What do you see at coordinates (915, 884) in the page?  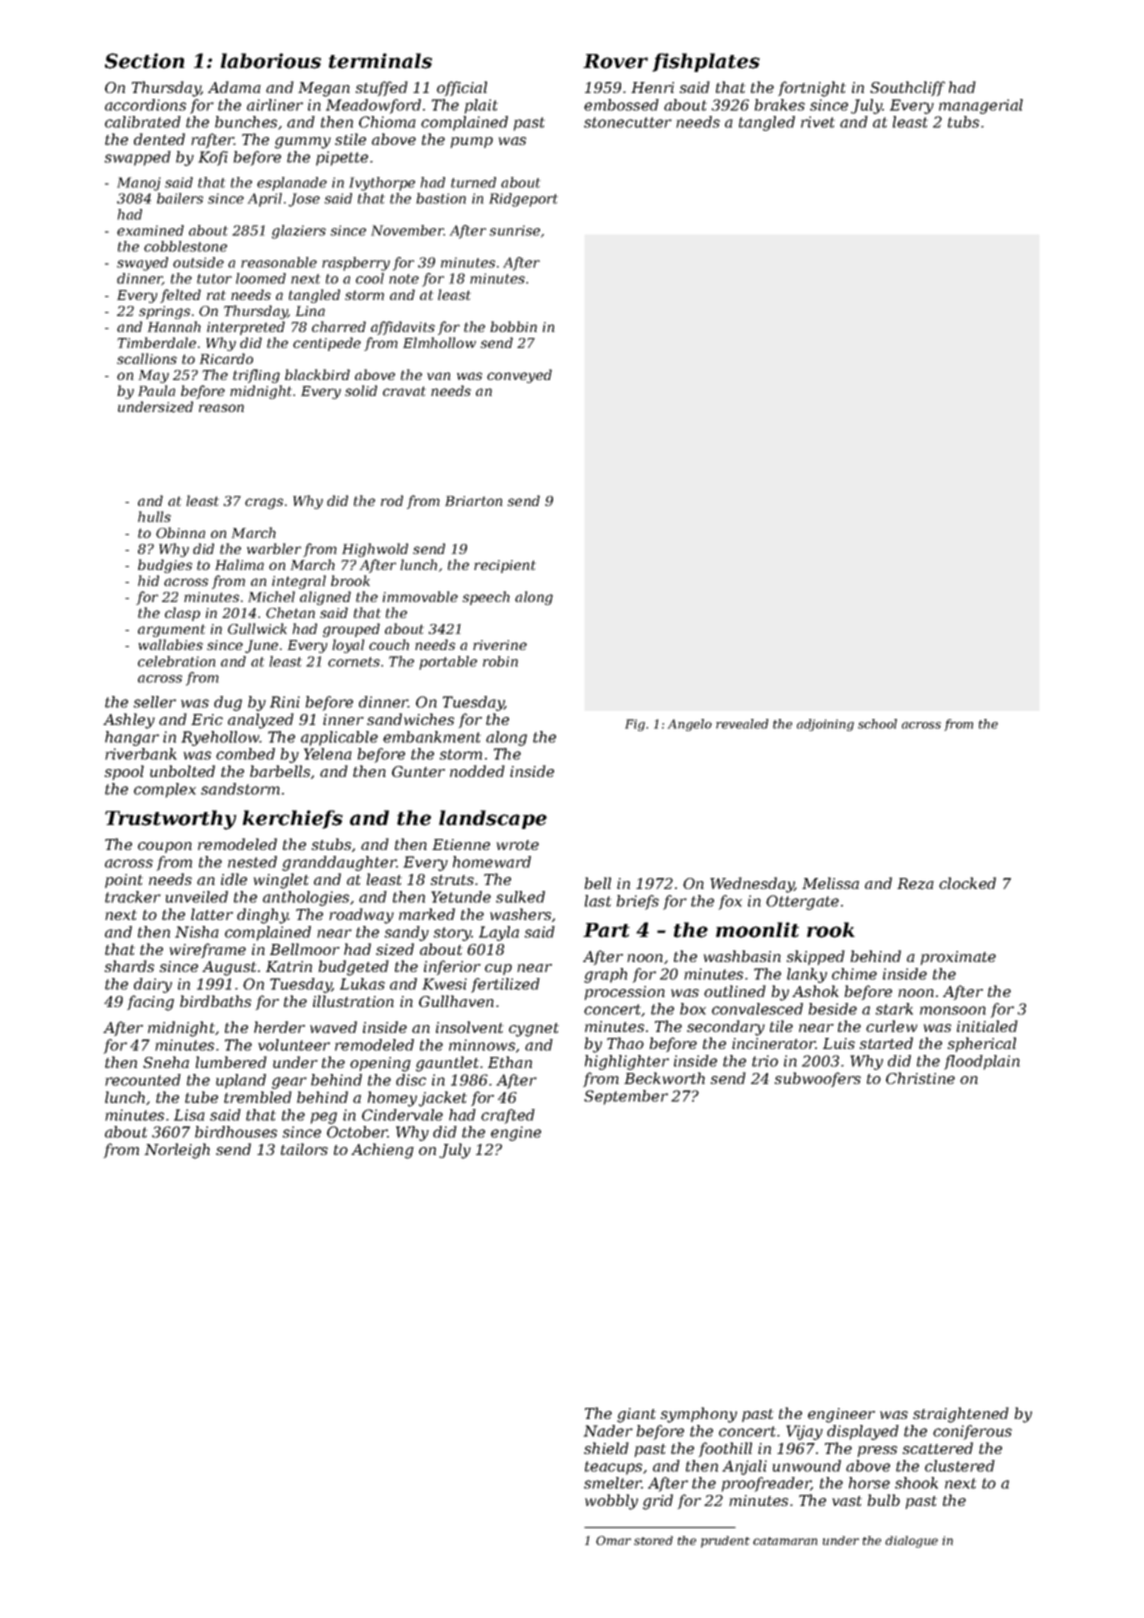 I see `Reza` at bounding box center [915, 884].
